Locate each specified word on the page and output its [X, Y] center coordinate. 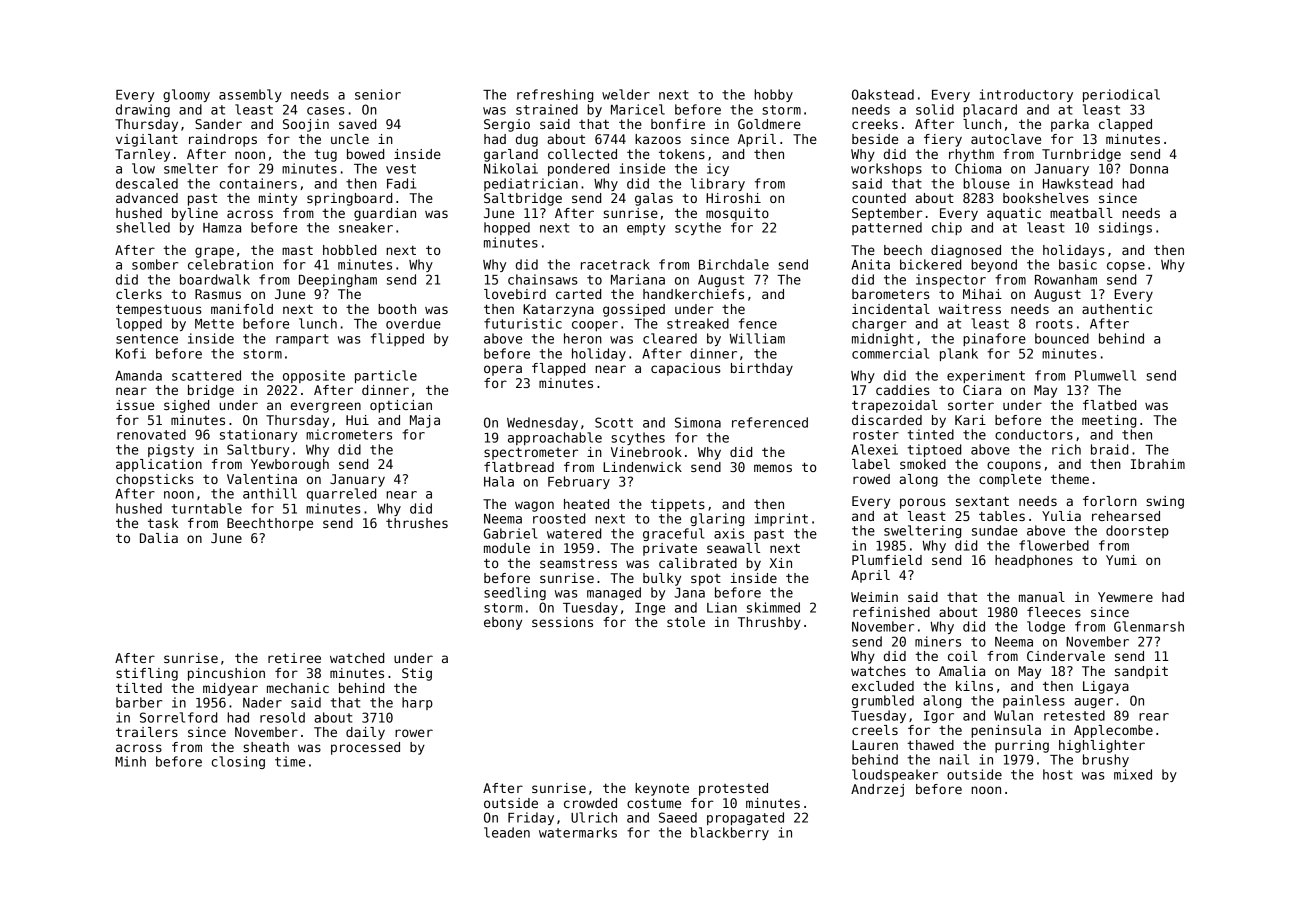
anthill [270, 493]
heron [583, 338]
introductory [1026, 95]
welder [626, 94]
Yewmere [1125, 597]
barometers [891, 294]
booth [397, 309]
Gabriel [510, 533]
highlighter [1102, 746]
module [507, 548]
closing [238, 762]
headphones [1034, 561]
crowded [590, 803]
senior [378, 94]
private [670, 549]
